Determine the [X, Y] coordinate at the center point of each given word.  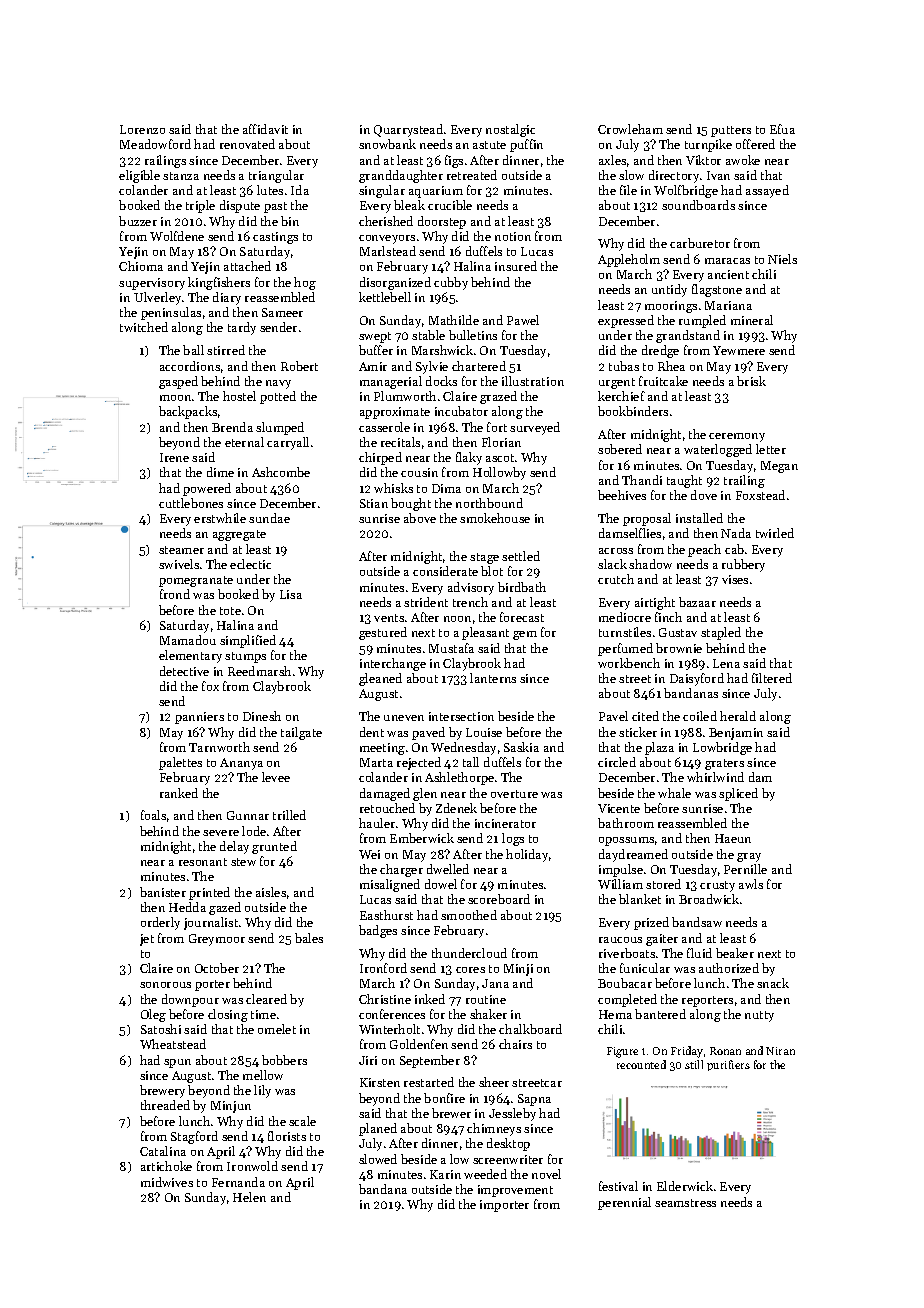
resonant [203, 862]
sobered [620, 449]
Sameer [282, 312]
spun [177, 1063]
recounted [641, 1064]
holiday [527, 855]
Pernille [745, 869]
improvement [515, 1191]
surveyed [535, 428]
